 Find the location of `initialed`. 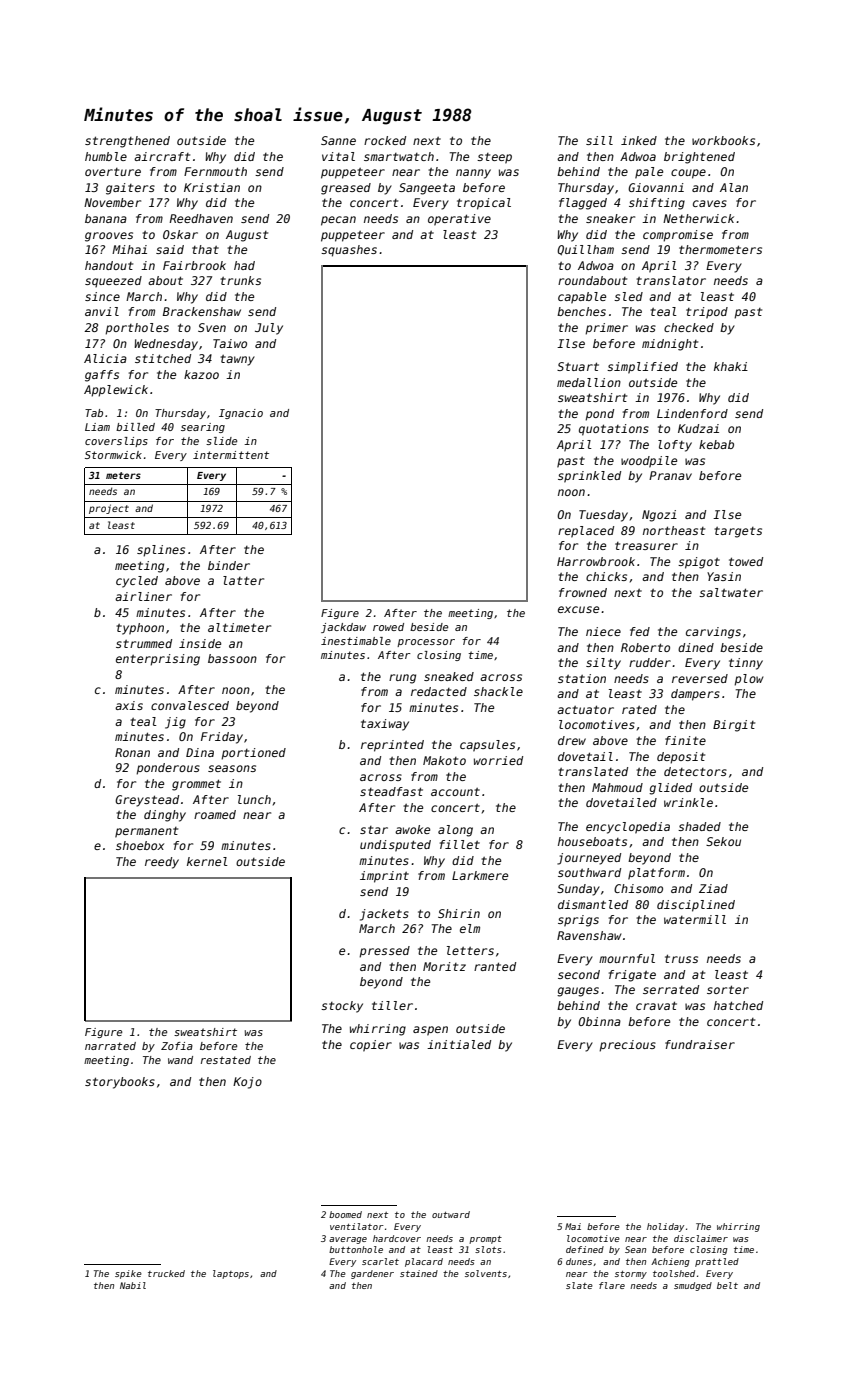

initialed is located at coordinates (459, 1044).
